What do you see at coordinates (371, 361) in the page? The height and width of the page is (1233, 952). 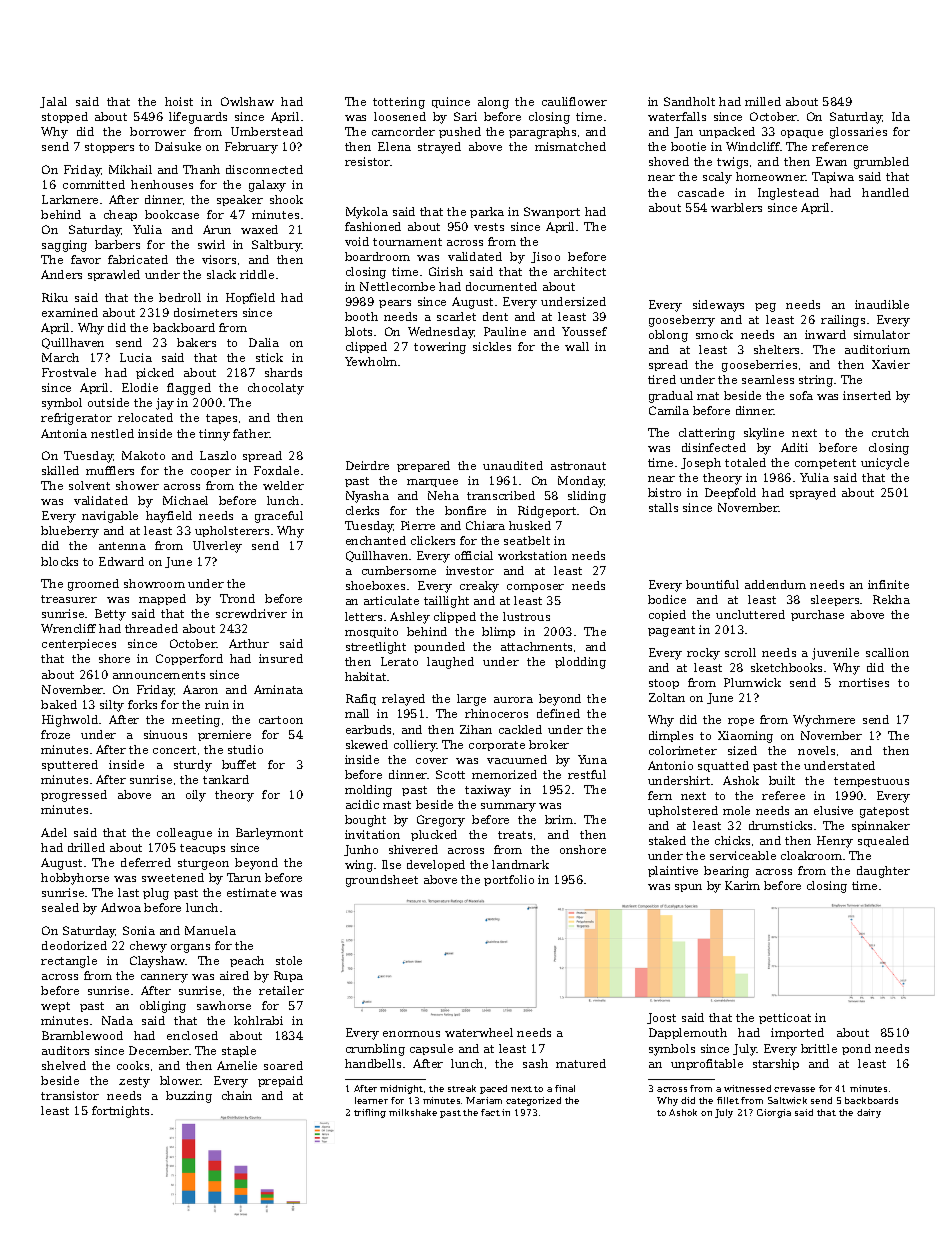 I see `Yewholm` at bounding box center [371, 361].
